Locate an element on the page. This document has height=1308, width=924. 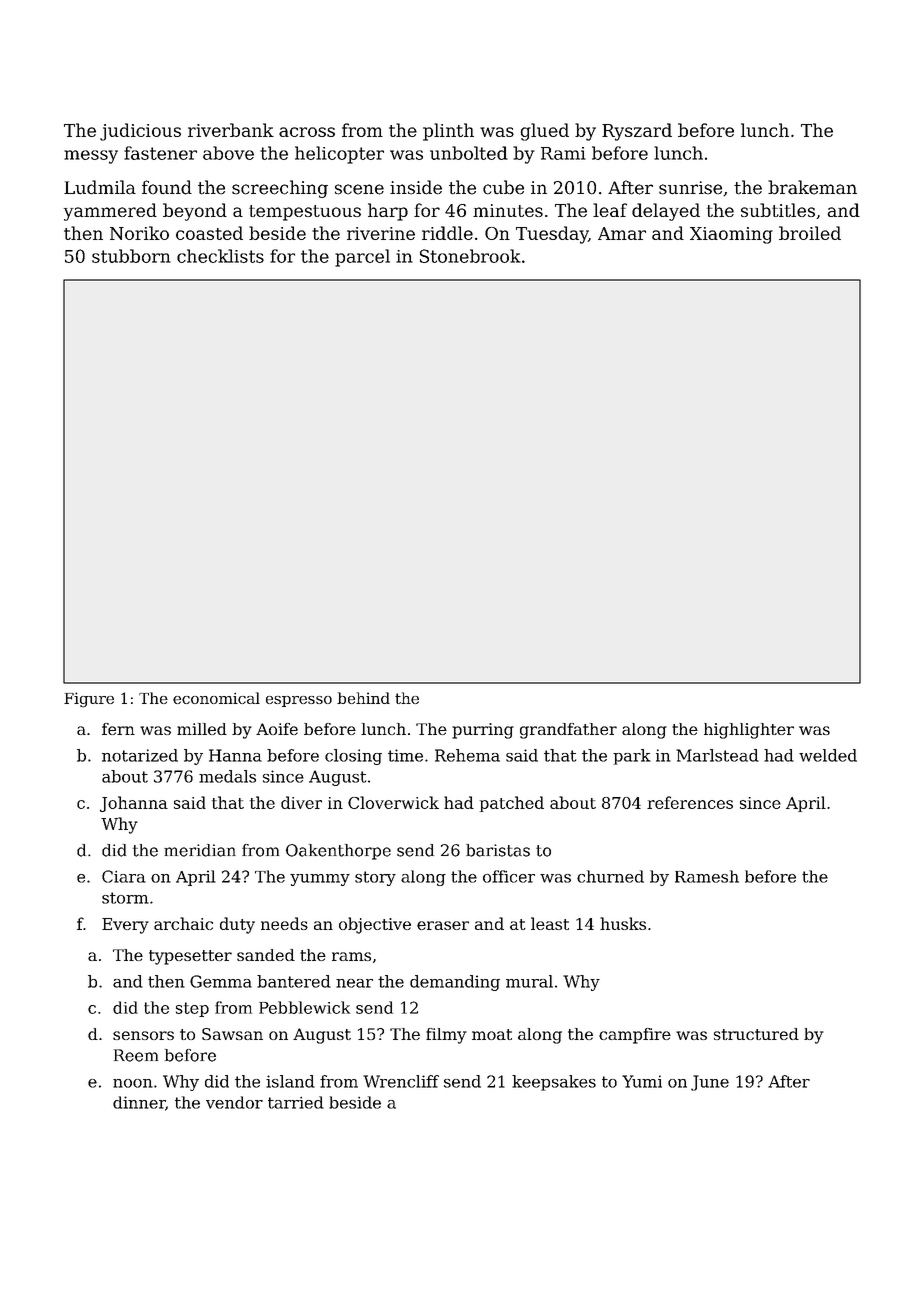
welded is located at coordinates (828, 755).
